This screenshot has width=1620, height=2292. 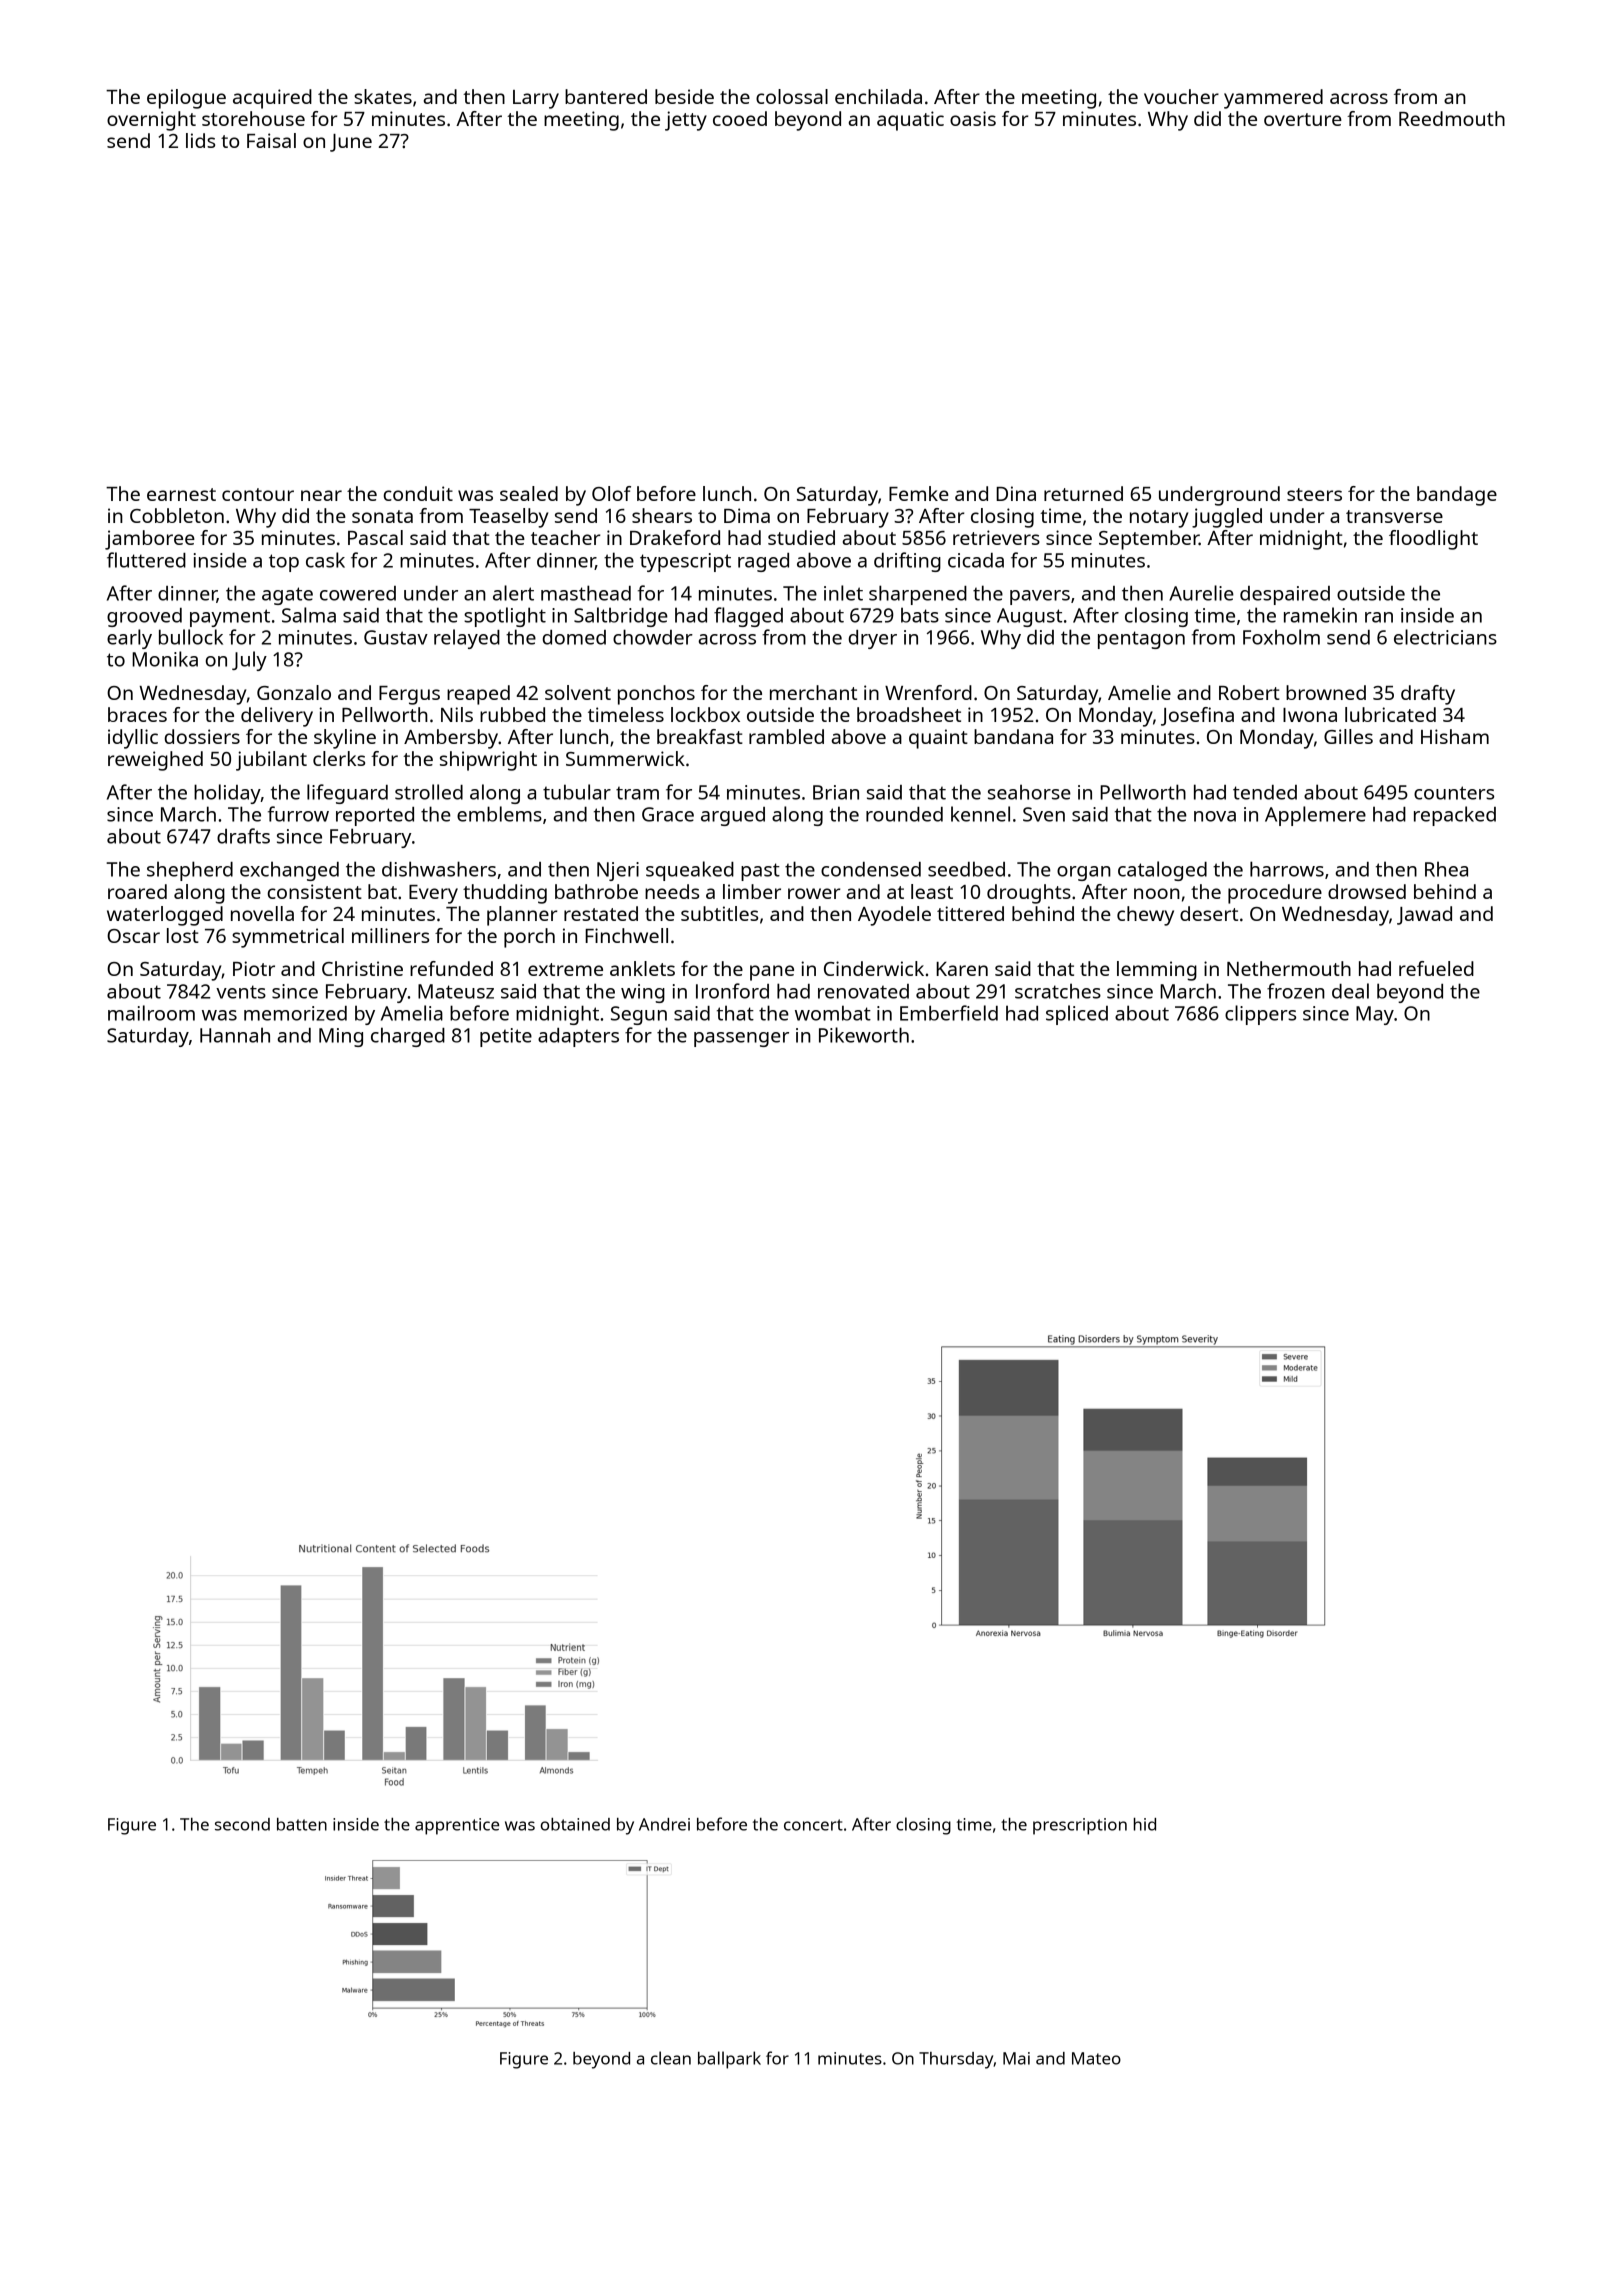 I want to click on clippers, so click(x=1260, y=1015).
